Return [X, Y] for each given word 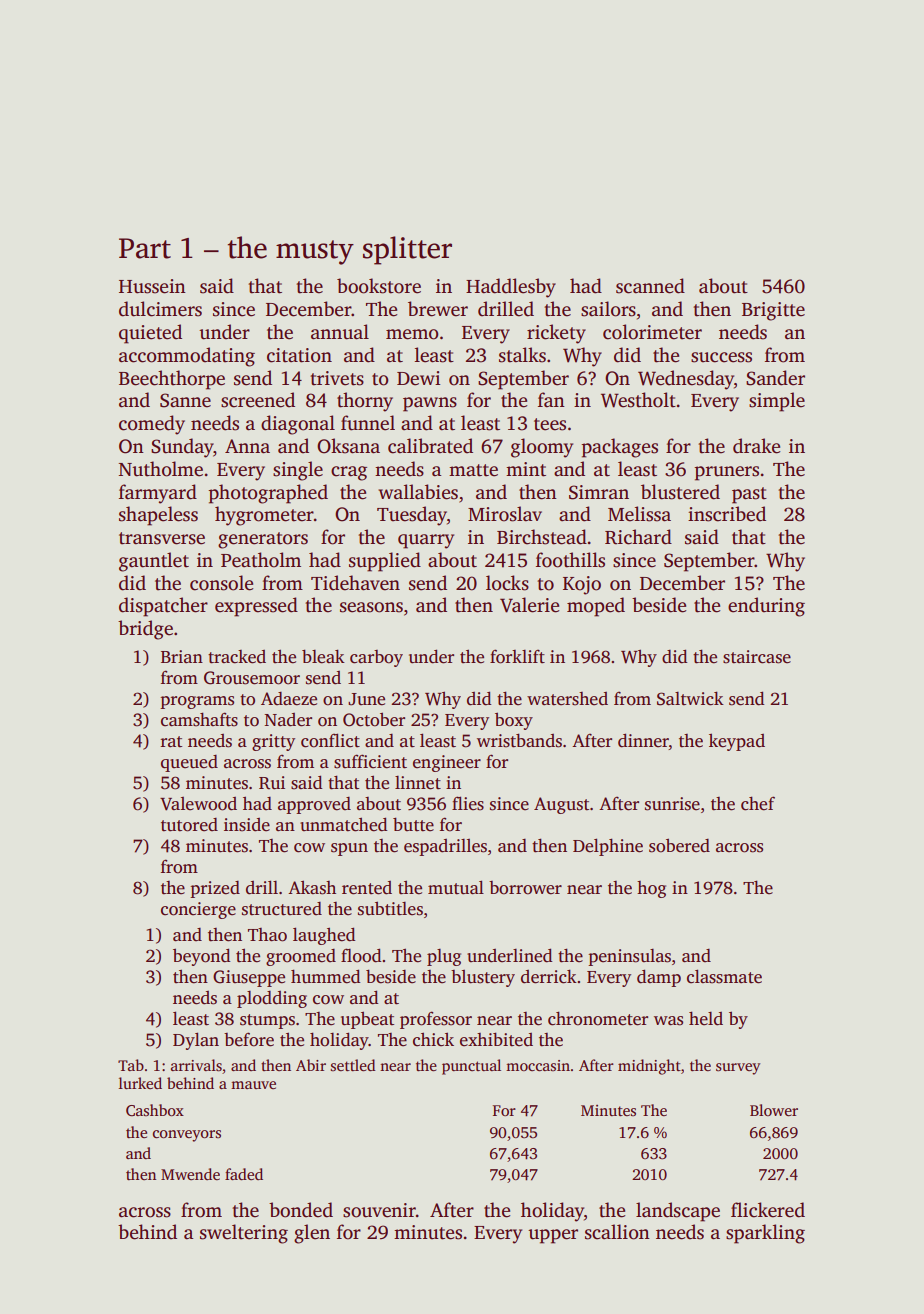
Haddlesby [511, 288]
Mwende [190, 1174]
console [221, 583]
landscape [678, 1212]
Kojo [582, 585]
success [721, 357]
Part [145, 248]
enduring [766, 607]
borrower [525, 888]
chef [758, 803]
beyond [201, 957]
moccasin [538, 1066]
